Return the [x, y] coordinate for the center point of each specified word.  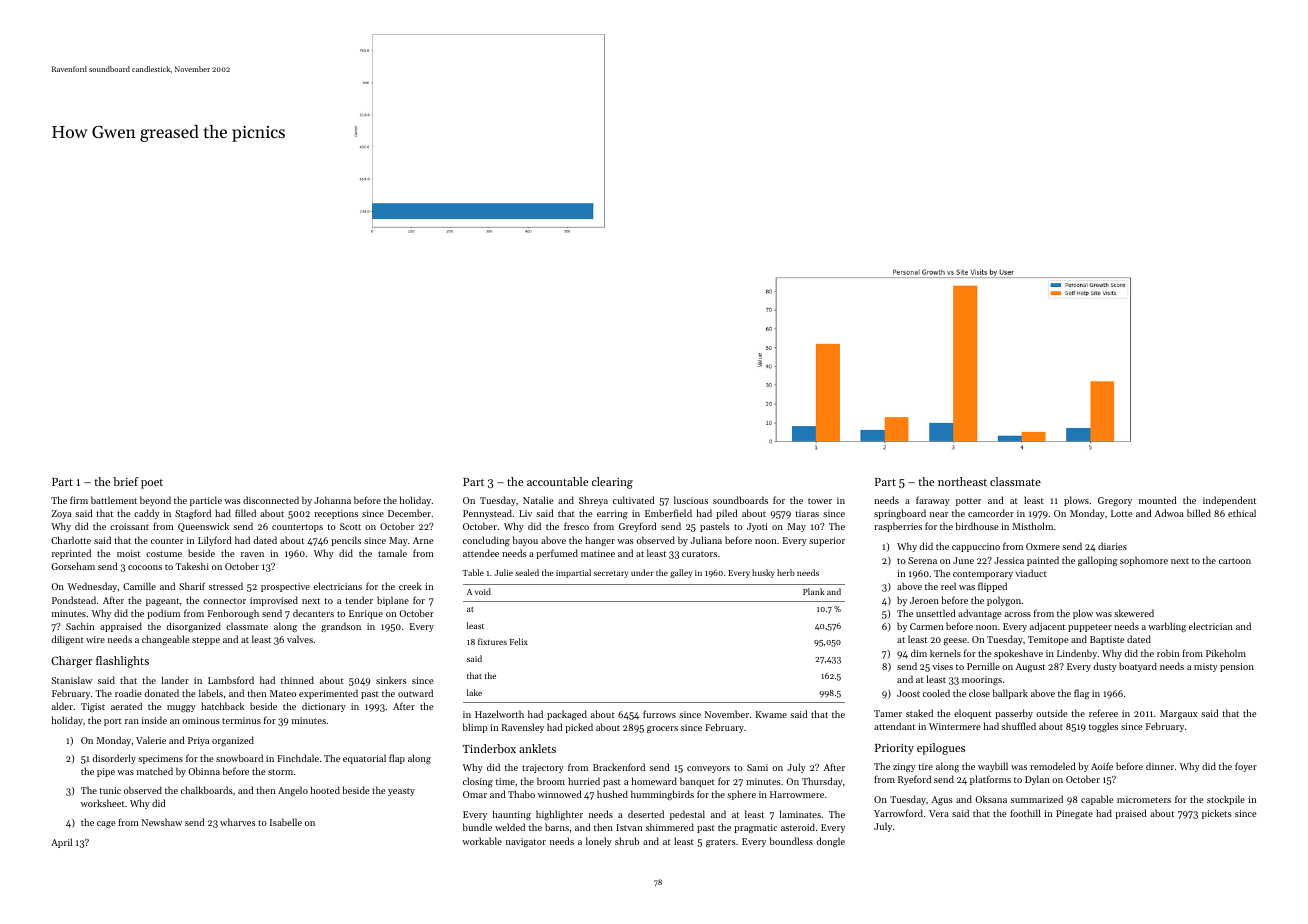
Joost [908, 693]
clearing [612, 483]
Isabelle [286, 822]
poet [152, 484]
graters [721, 843]
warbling [1167, 627]
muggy [181, 708]
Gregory [1115, 501]
